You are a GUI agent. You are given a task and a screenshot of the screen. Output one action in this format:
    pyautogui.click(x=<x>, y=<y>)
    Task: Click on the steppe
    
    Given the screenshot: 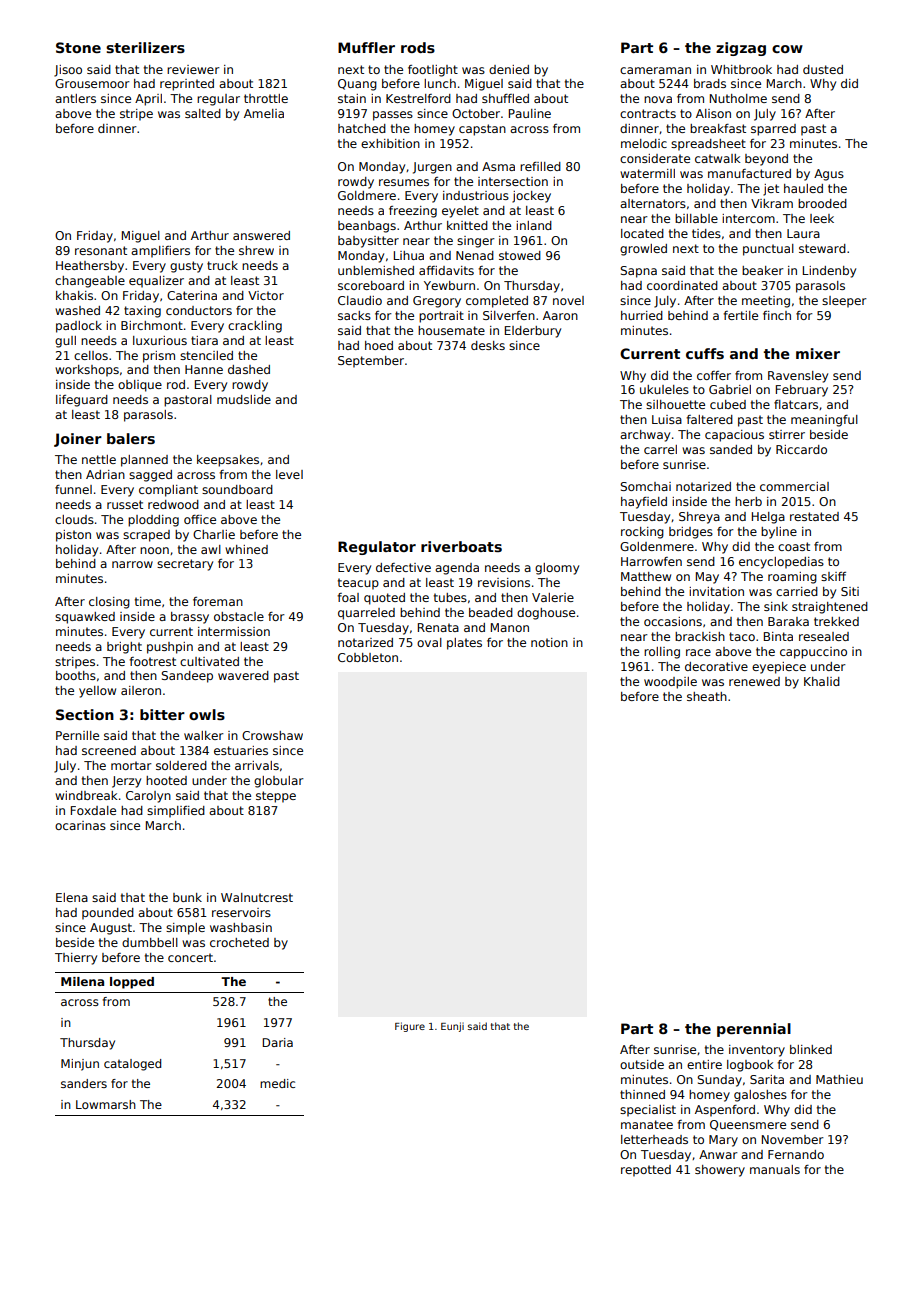 What is the action you would take?
    pyautogui.click(x=276, y=797)
